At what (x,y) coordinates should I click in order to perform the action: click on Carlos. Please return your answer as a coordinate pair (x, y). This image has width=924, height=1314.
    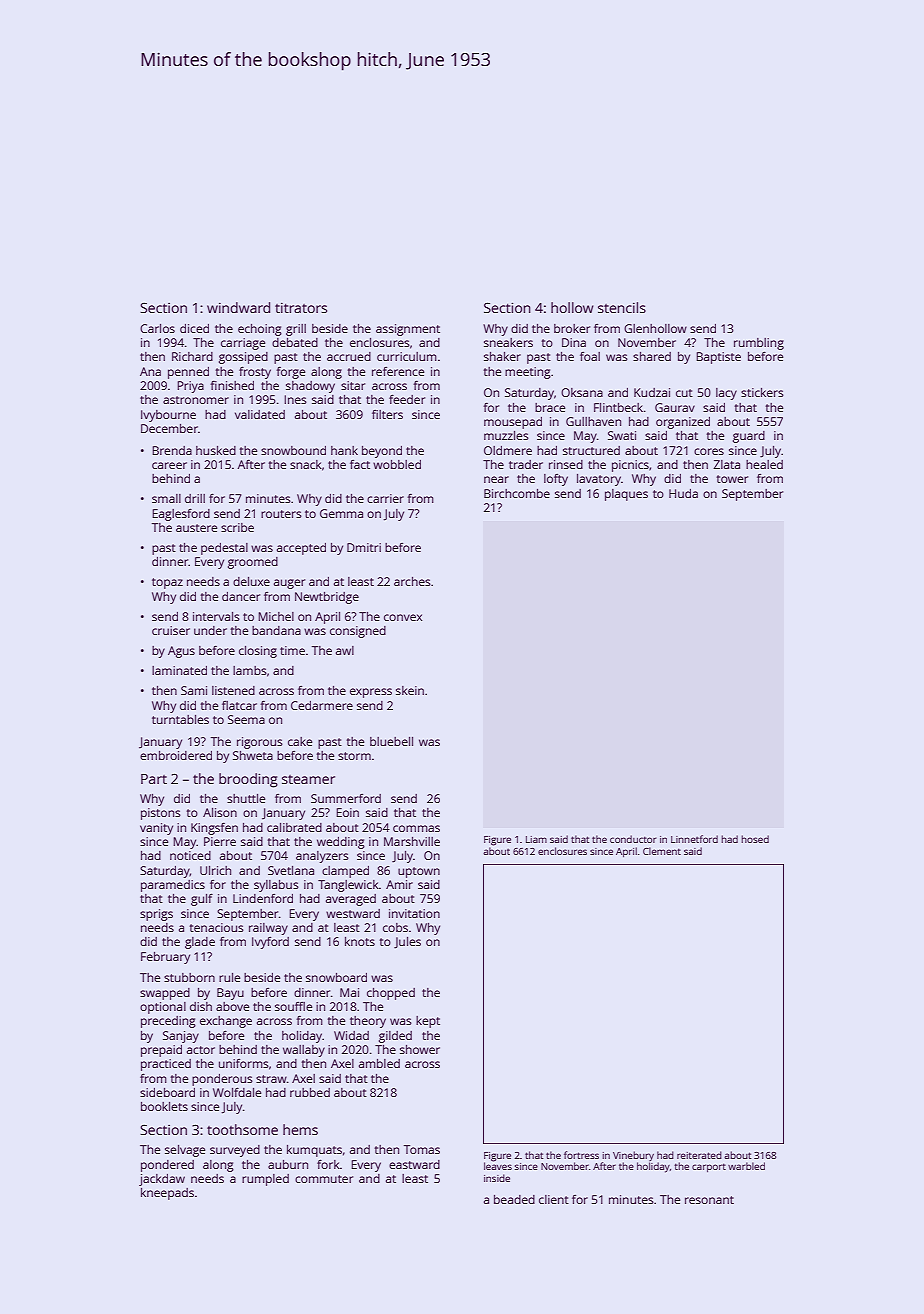
    Looking at the image, I should click on (157, 328).
